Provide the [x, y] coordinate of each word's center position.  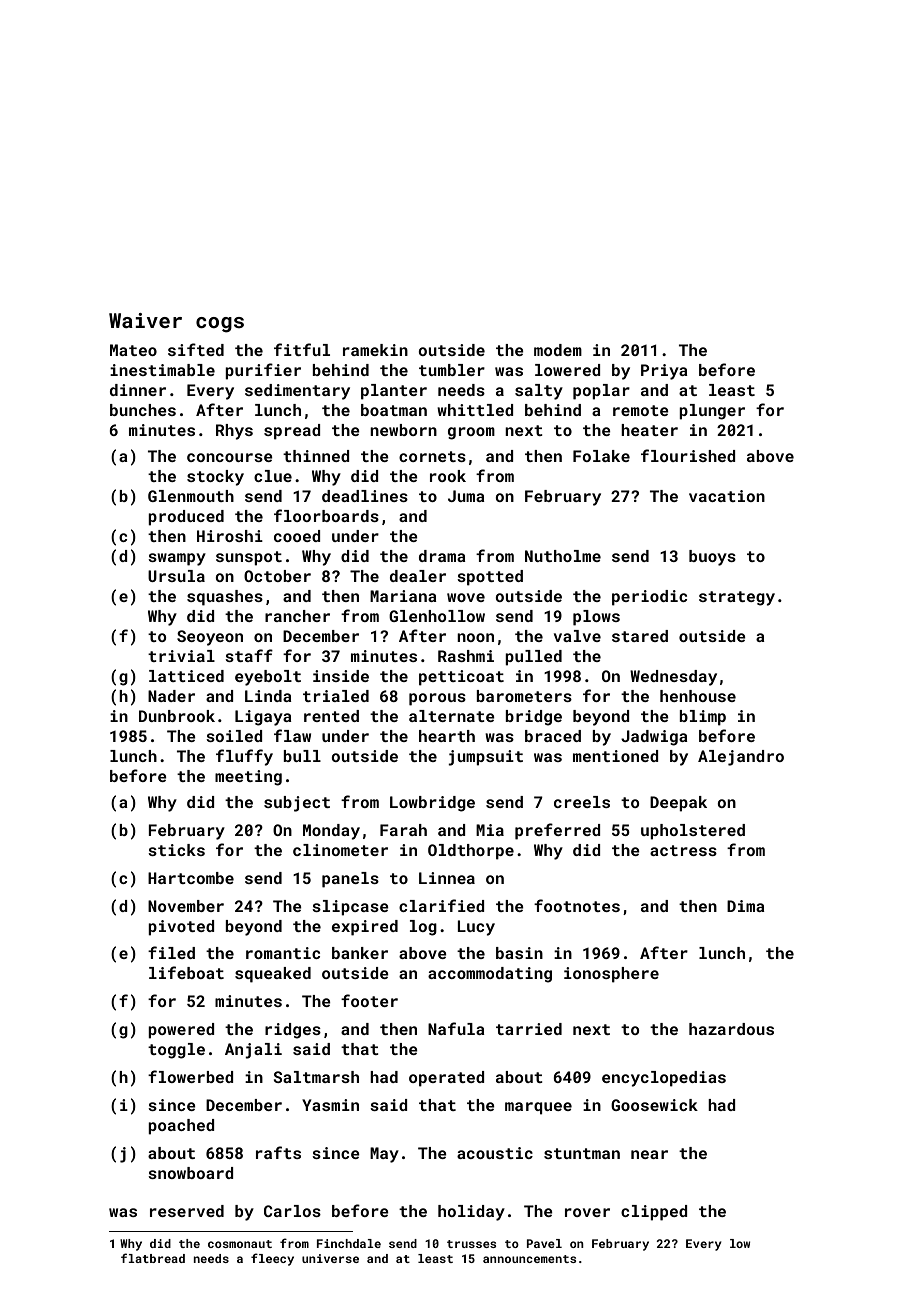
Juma [466, 496]
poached [181, 1127]
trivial [181, 656]
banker [360, 953]
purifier [263, 371]
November [186, 906]
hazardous [731, 1029]
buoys [712, 558]
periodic [649, 598]
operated [447, 1079]
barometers [524, 696]
